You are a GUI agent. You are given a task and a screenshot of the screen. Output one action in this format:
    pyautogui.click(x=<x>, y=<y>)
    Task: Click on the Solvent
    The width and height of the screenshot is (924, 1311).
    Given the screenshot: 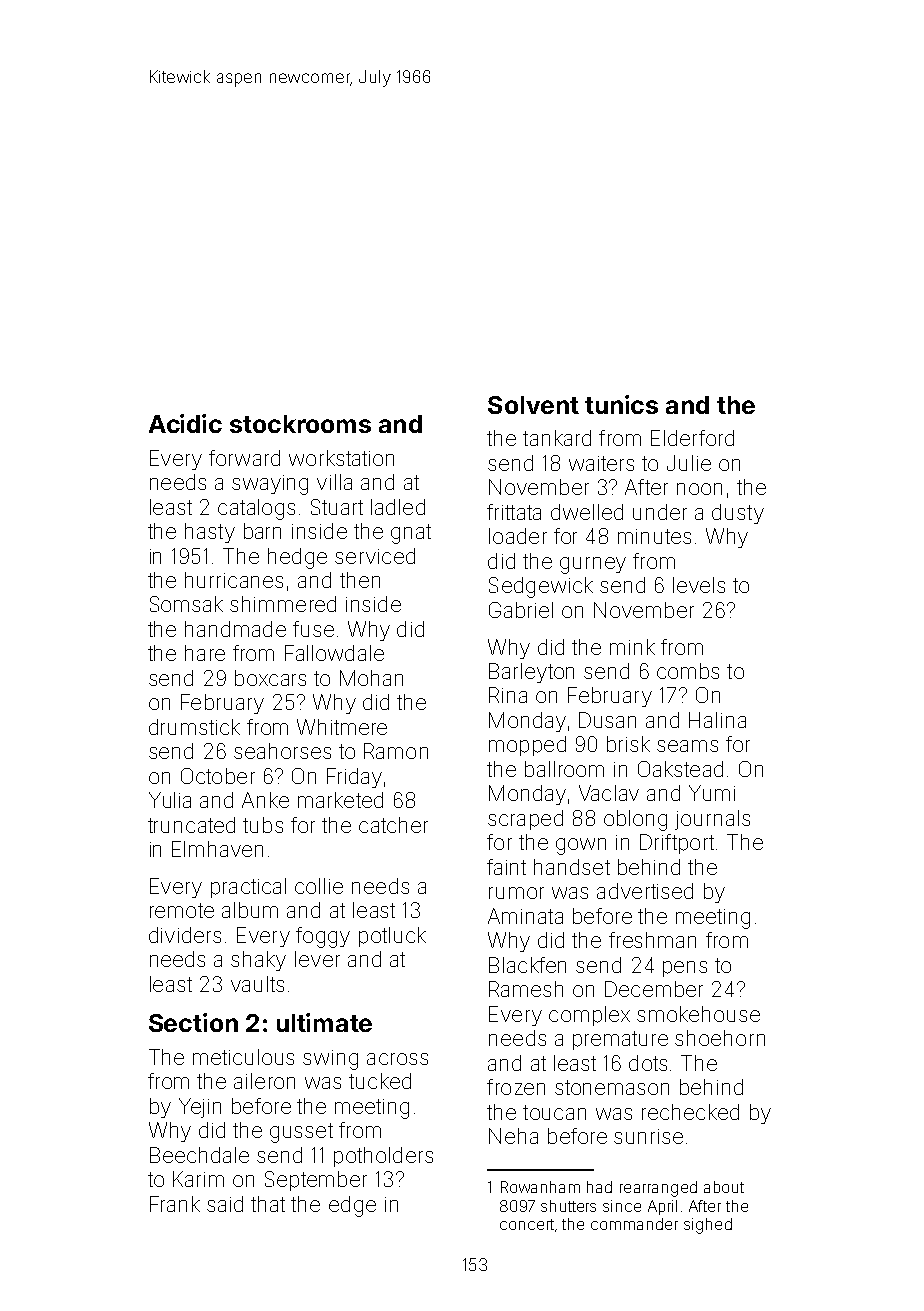 What is the action you would take?
    pyautogui.click(x=533, y=405)
